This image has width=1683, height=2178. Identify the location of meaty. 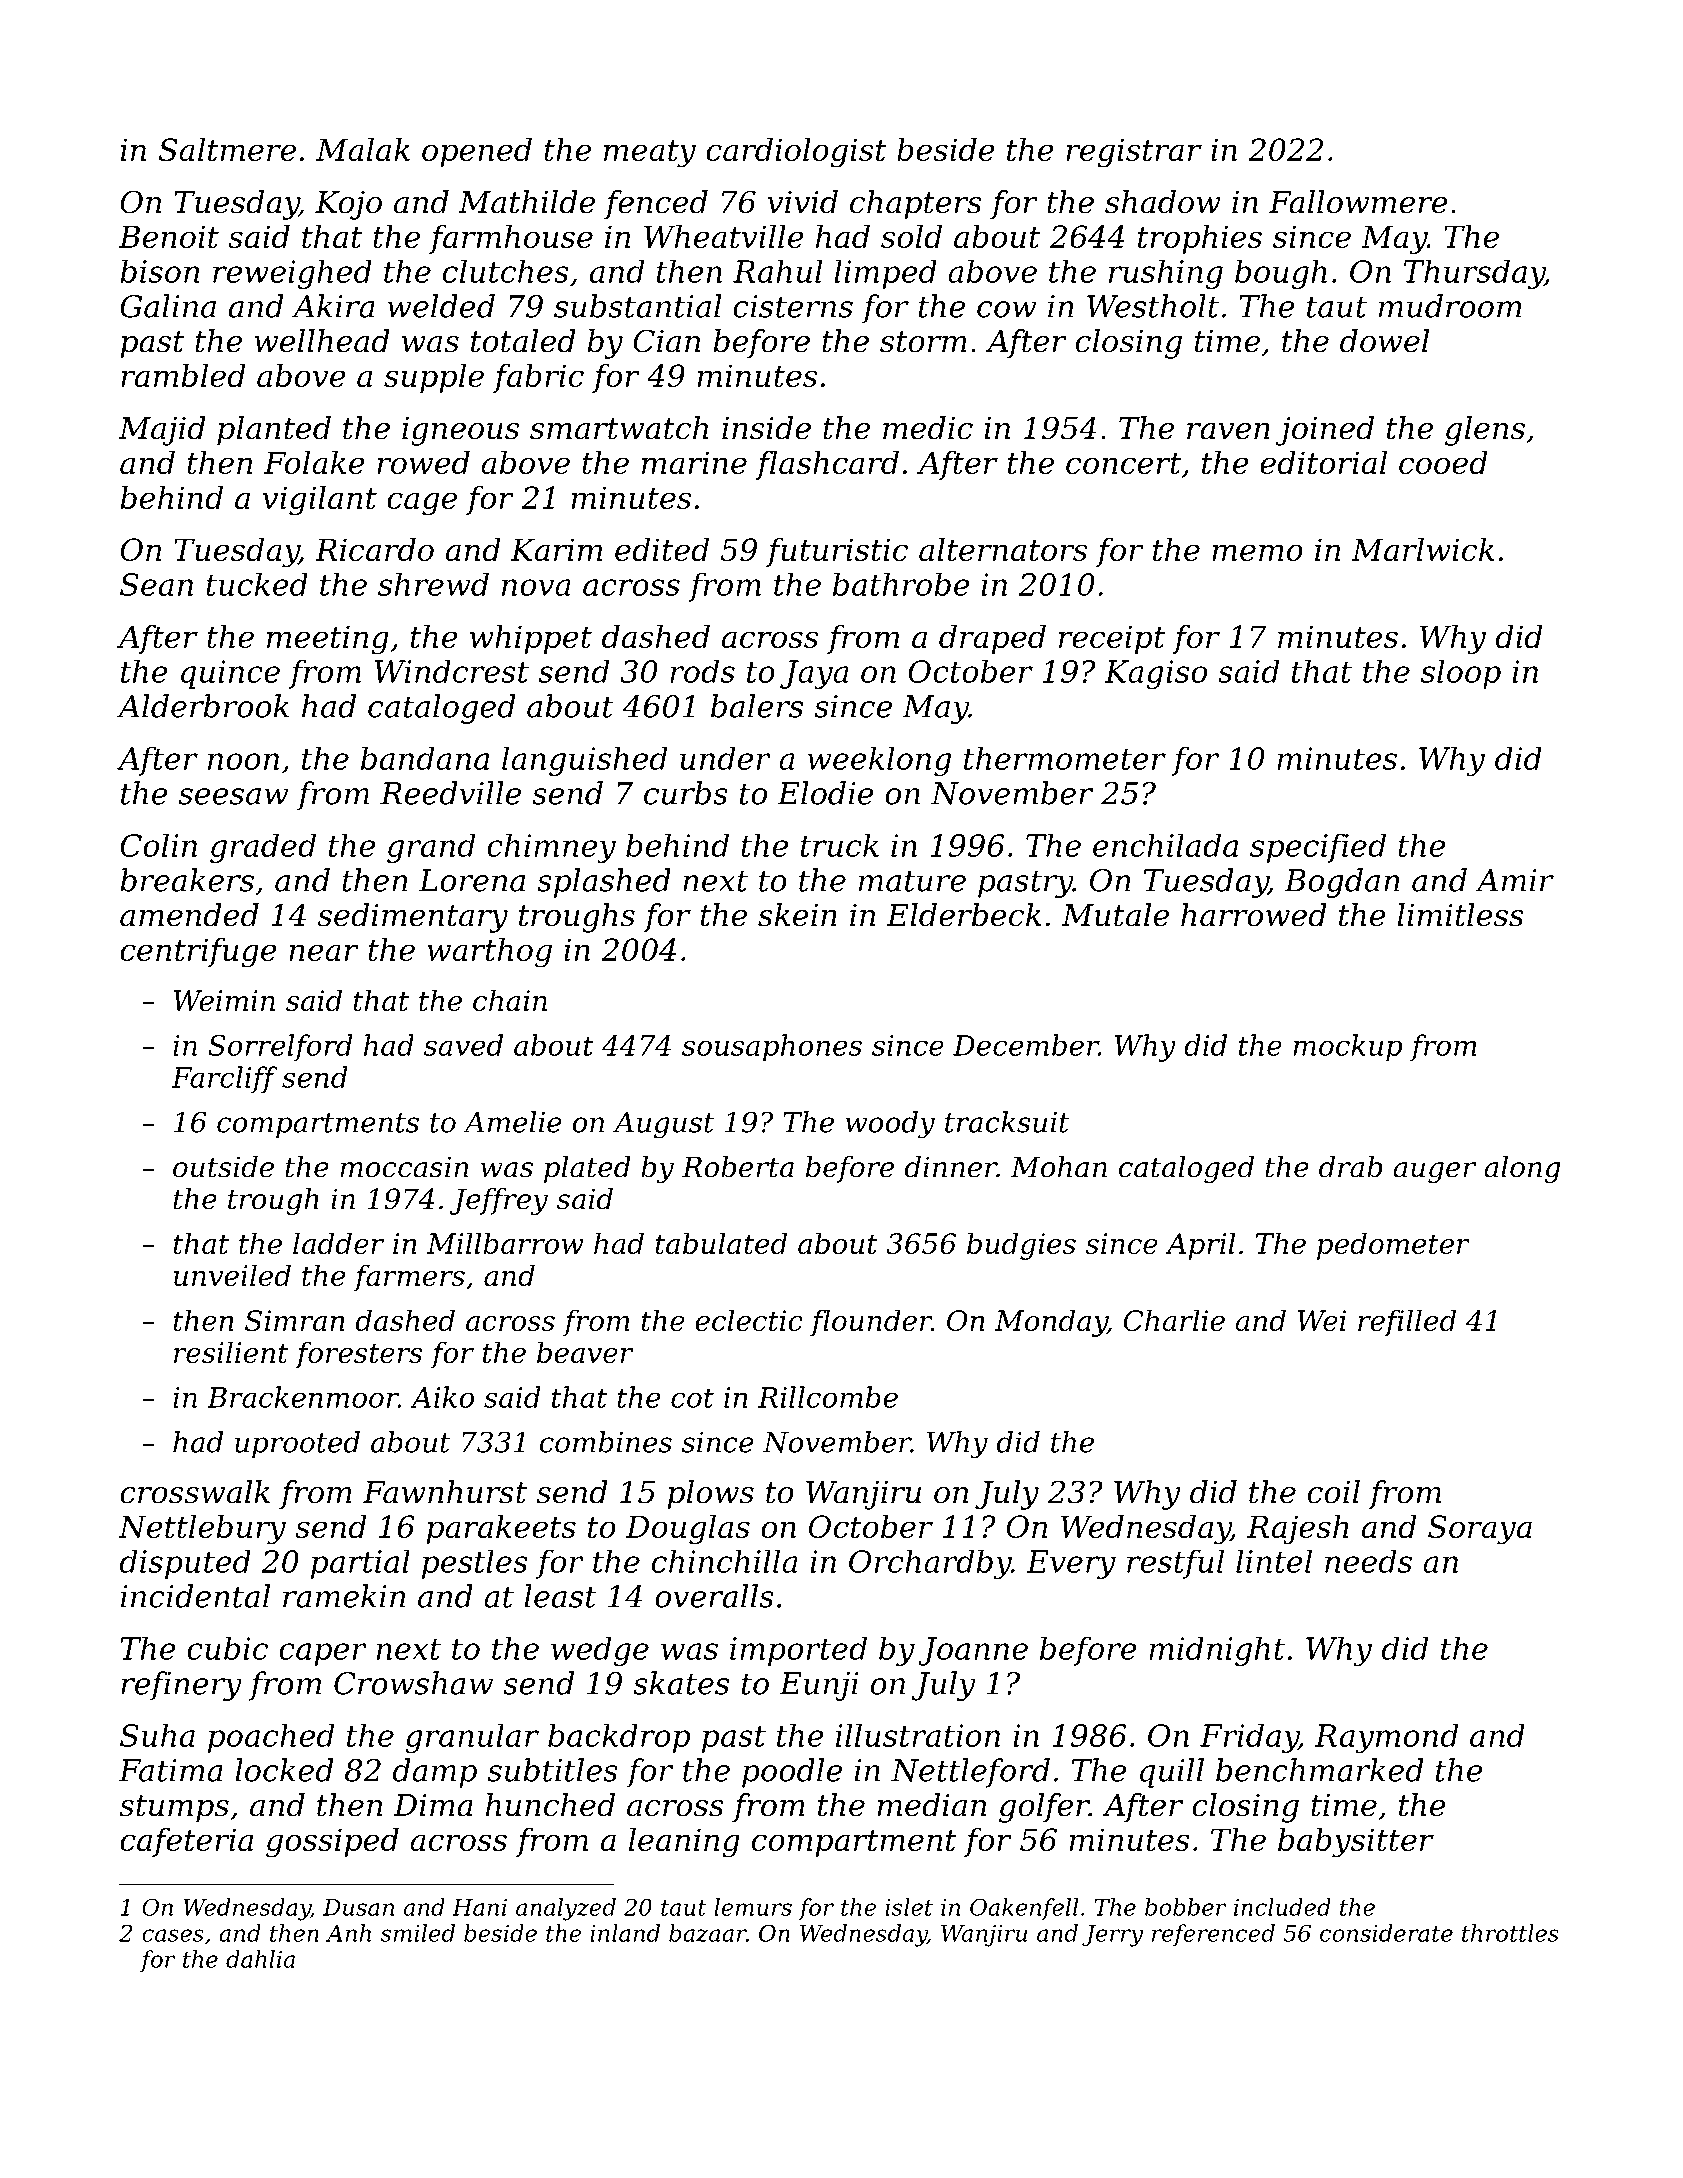
(650, 154).
